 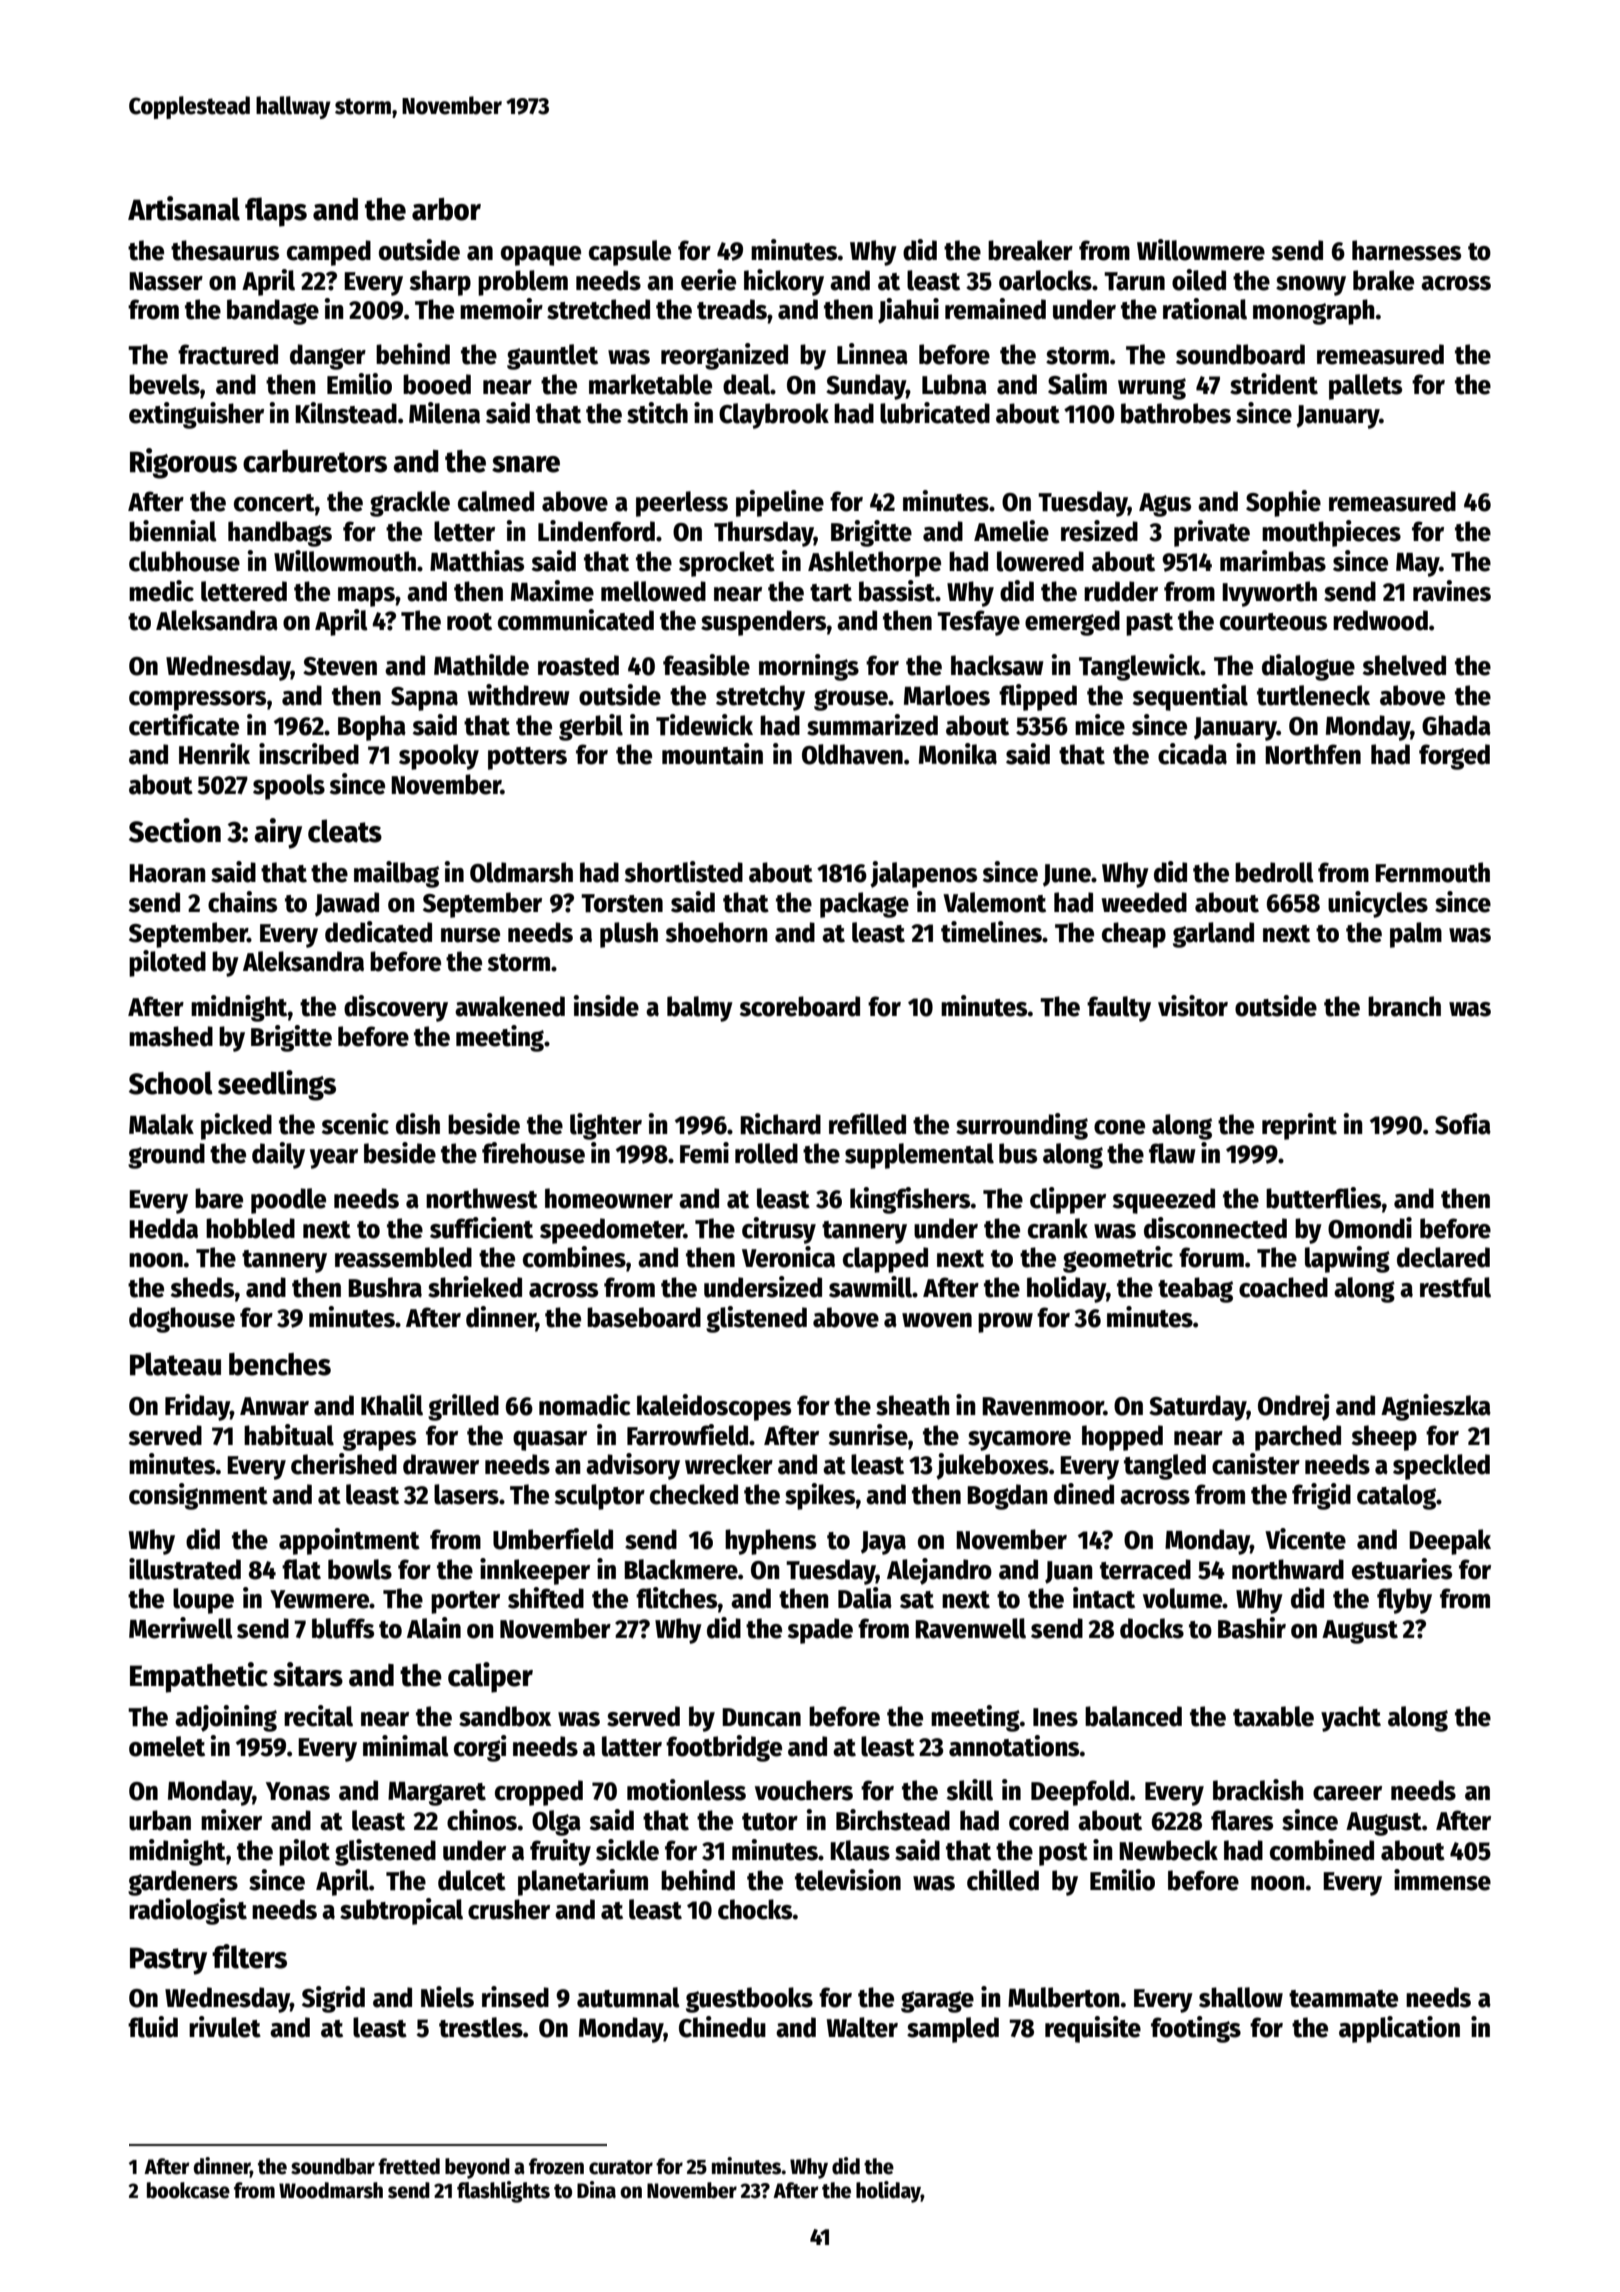 I want to click on sunrise, so click(x=868, y=1435).
